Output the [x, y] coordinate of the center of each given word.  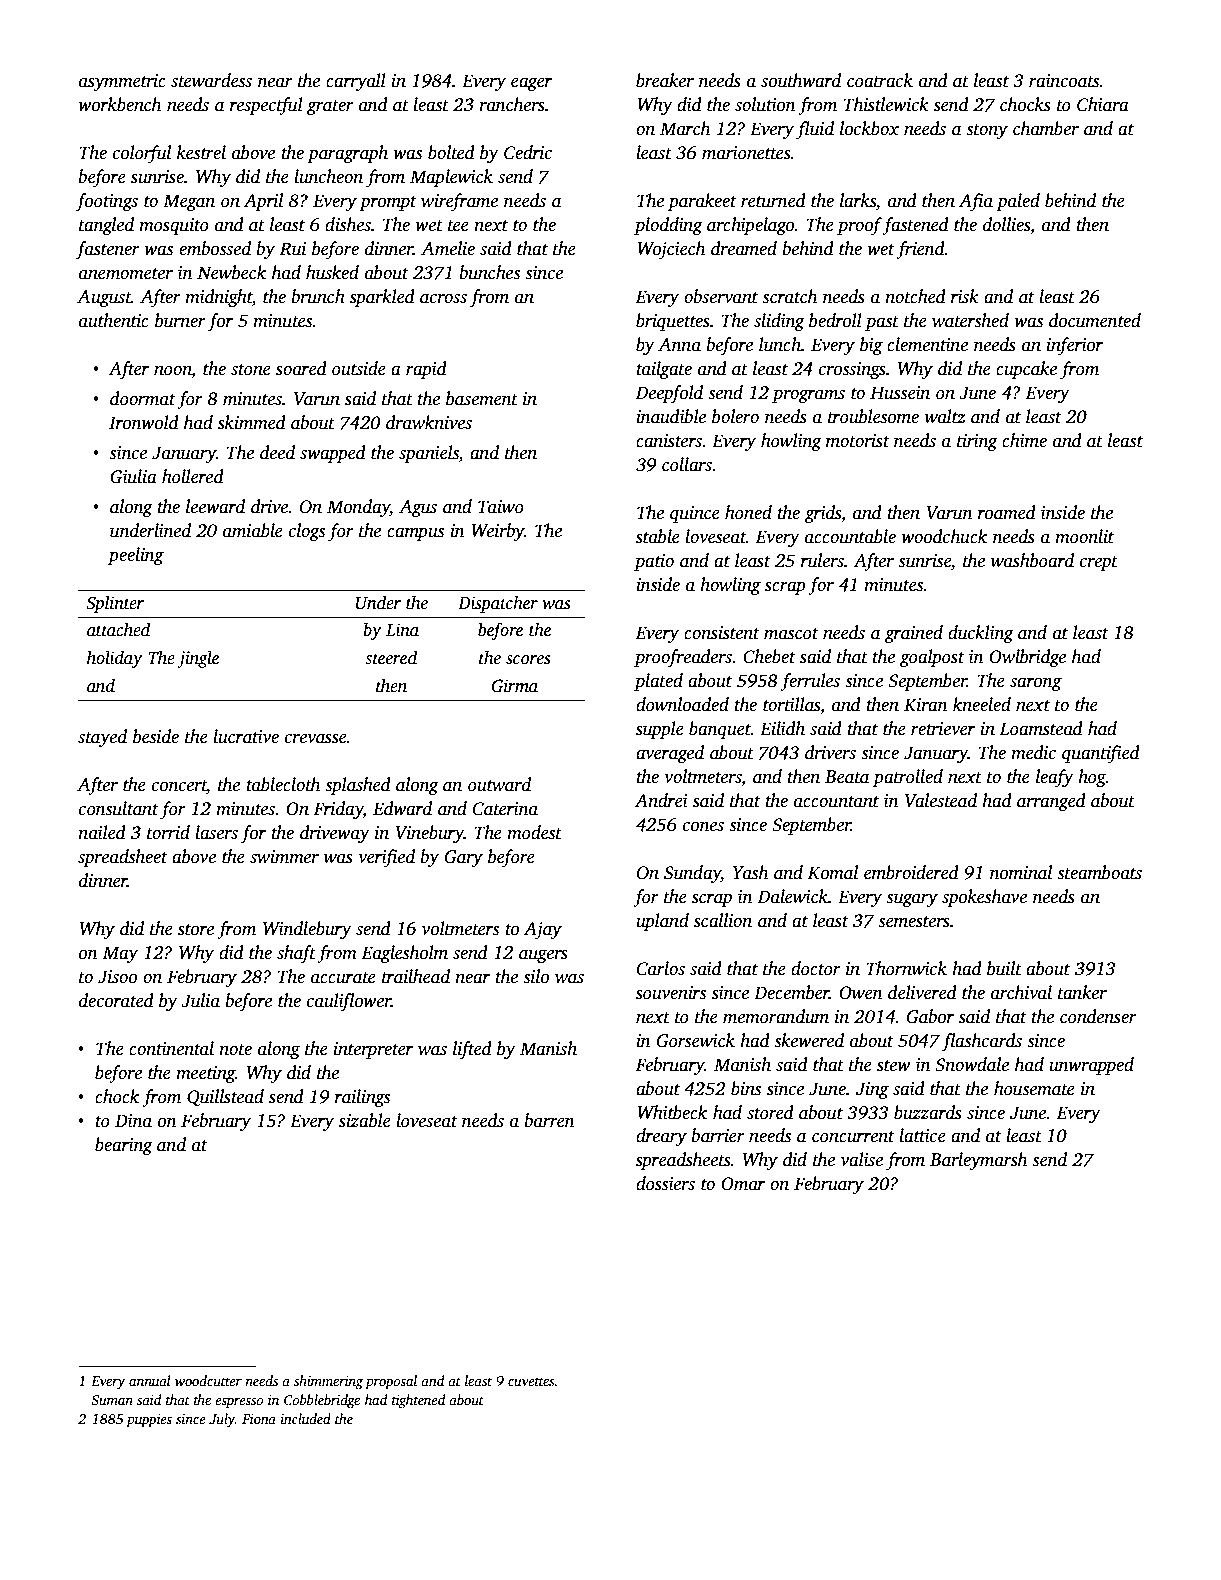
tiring [977, 442]
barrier [718, 1135]
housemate [1034, 1088]
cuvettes [531, 1381]
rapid [426, 370]
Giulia [133, 476]
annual [150, 1380]
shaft [296, 954]
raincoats [1064, 81]
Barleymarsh [978, 1161]
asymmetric [122, 82]
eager [531, 84]
